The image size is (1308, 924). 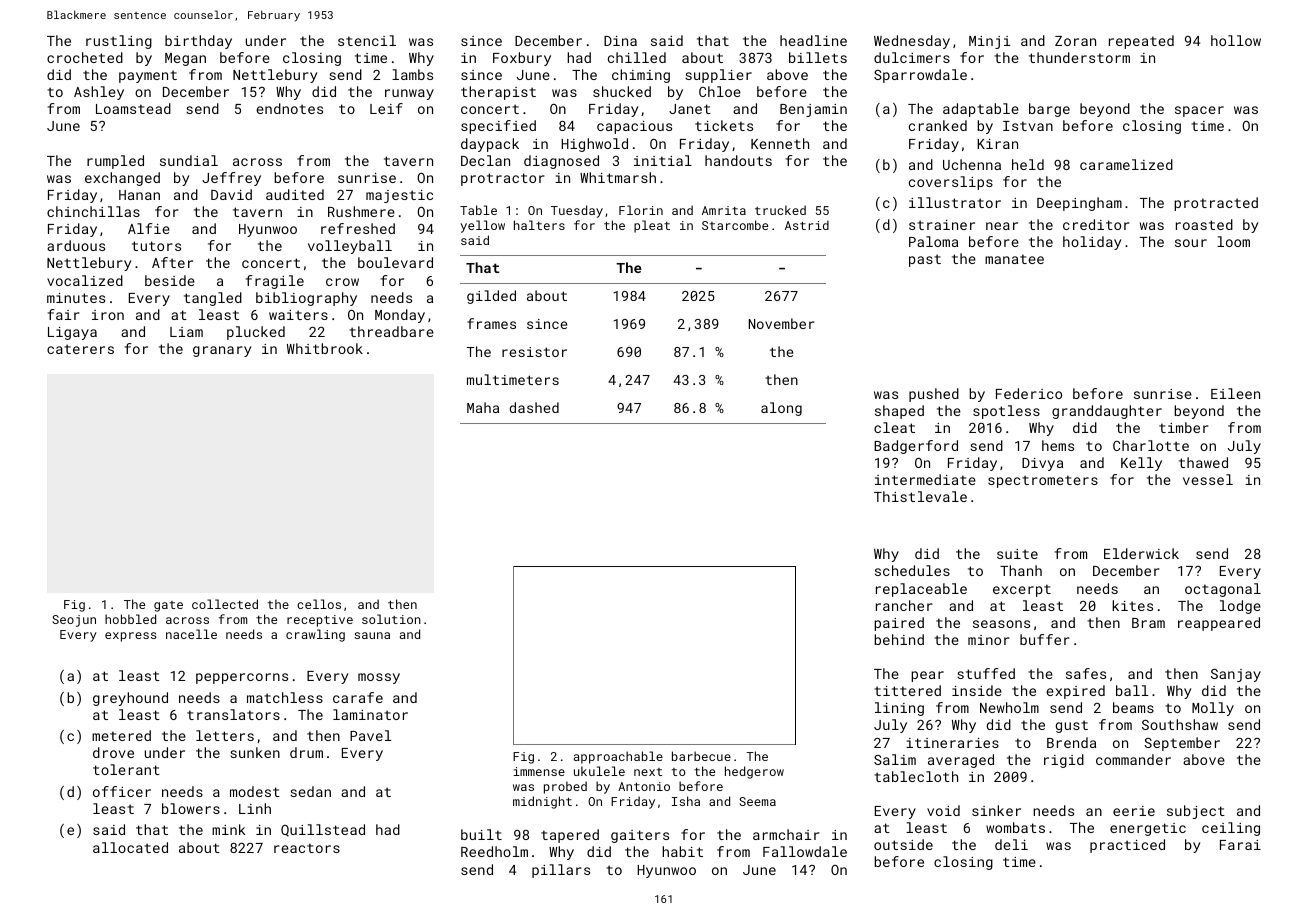 I want to click on cleat, so click(x=894, y=427).
